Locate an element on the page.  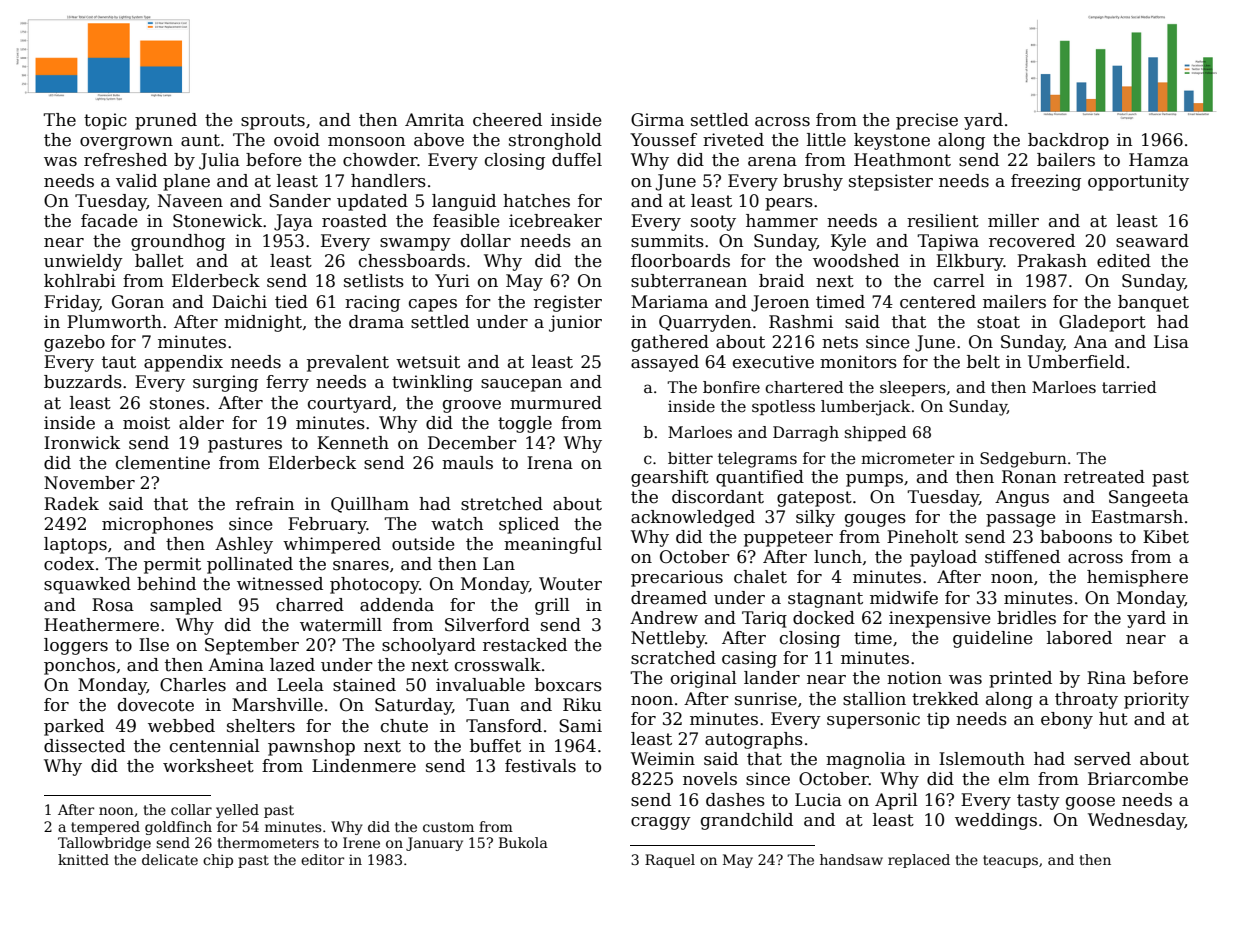
register is located at coordinates (568, 303).
